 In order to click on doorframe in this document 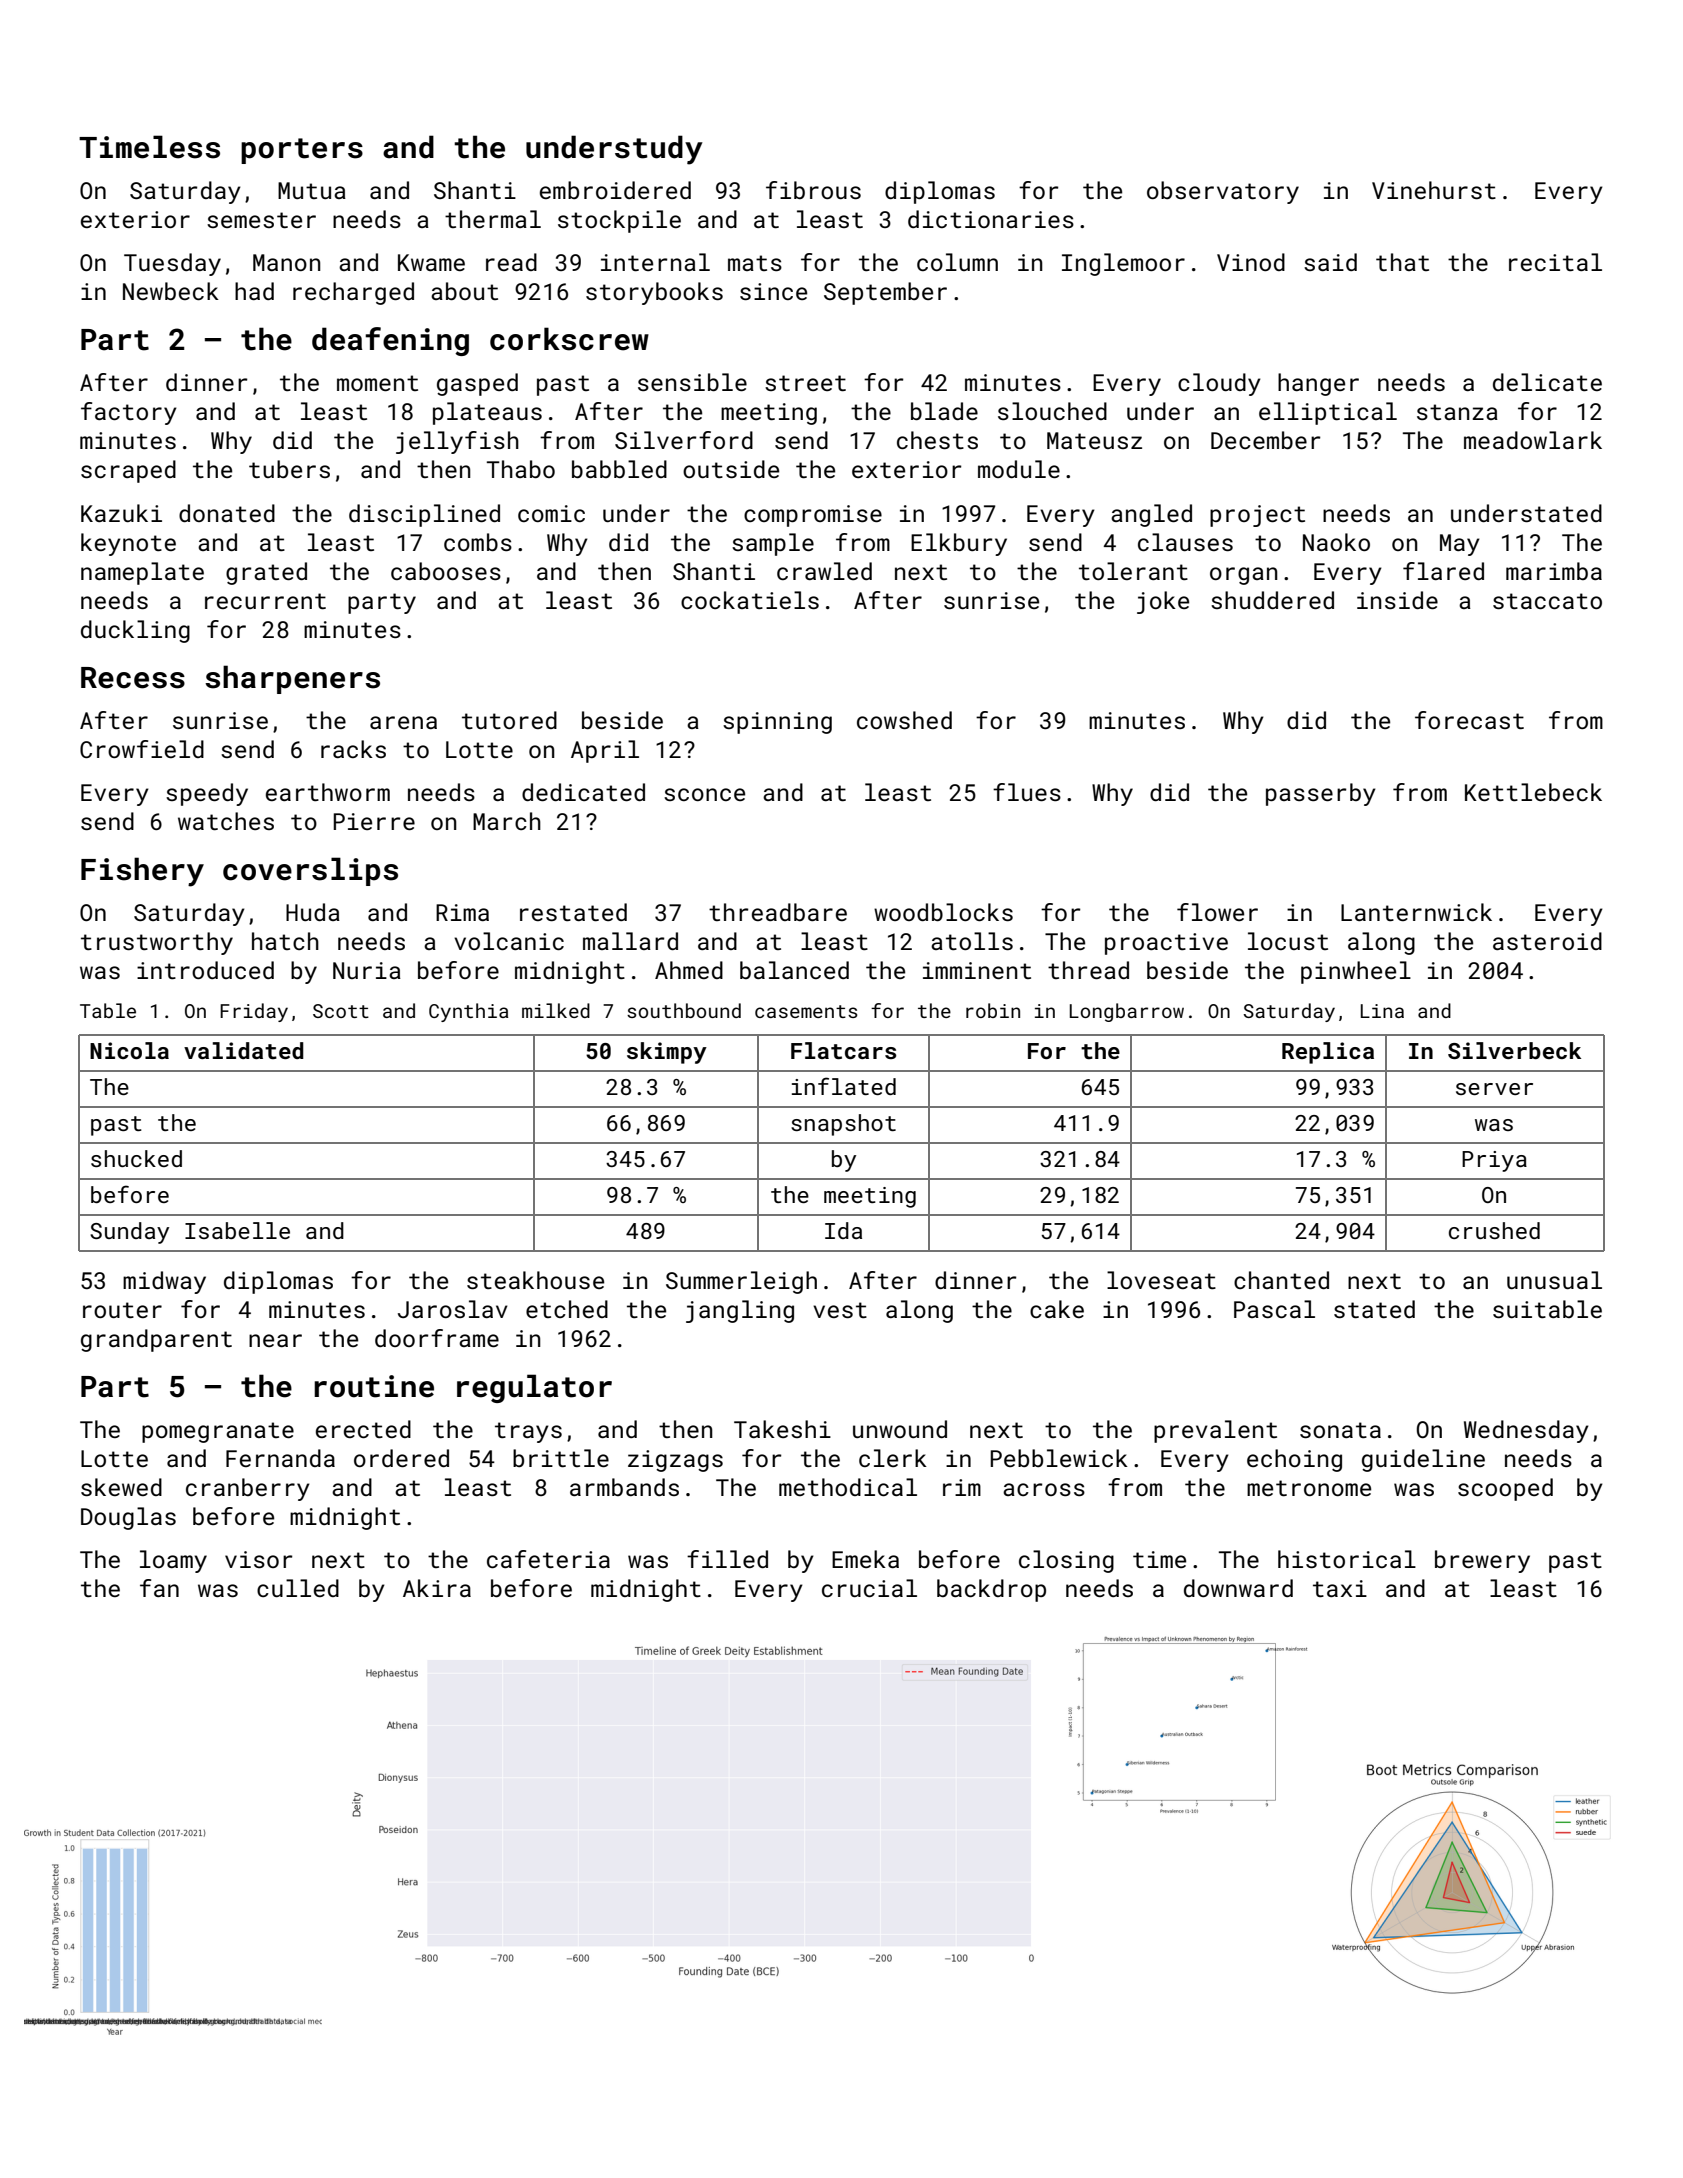, I will do `click(437, 1338)`.
